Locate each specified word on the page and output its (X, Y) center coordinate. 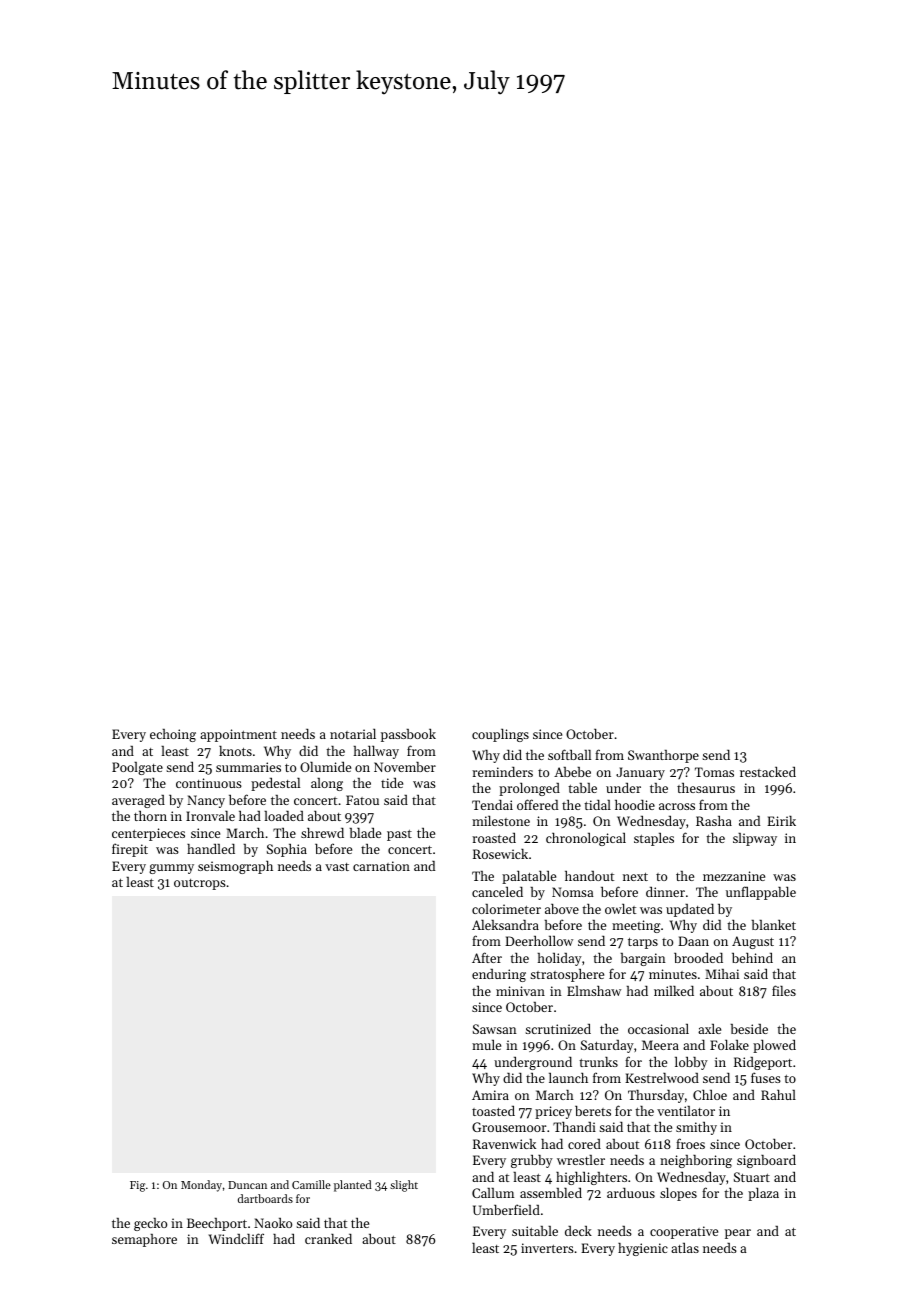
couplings (500, 735)
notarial (353, 733)
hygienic (643, 1249)
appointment (238, 735)
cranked (328, 1239)
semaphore (144, 1240)
